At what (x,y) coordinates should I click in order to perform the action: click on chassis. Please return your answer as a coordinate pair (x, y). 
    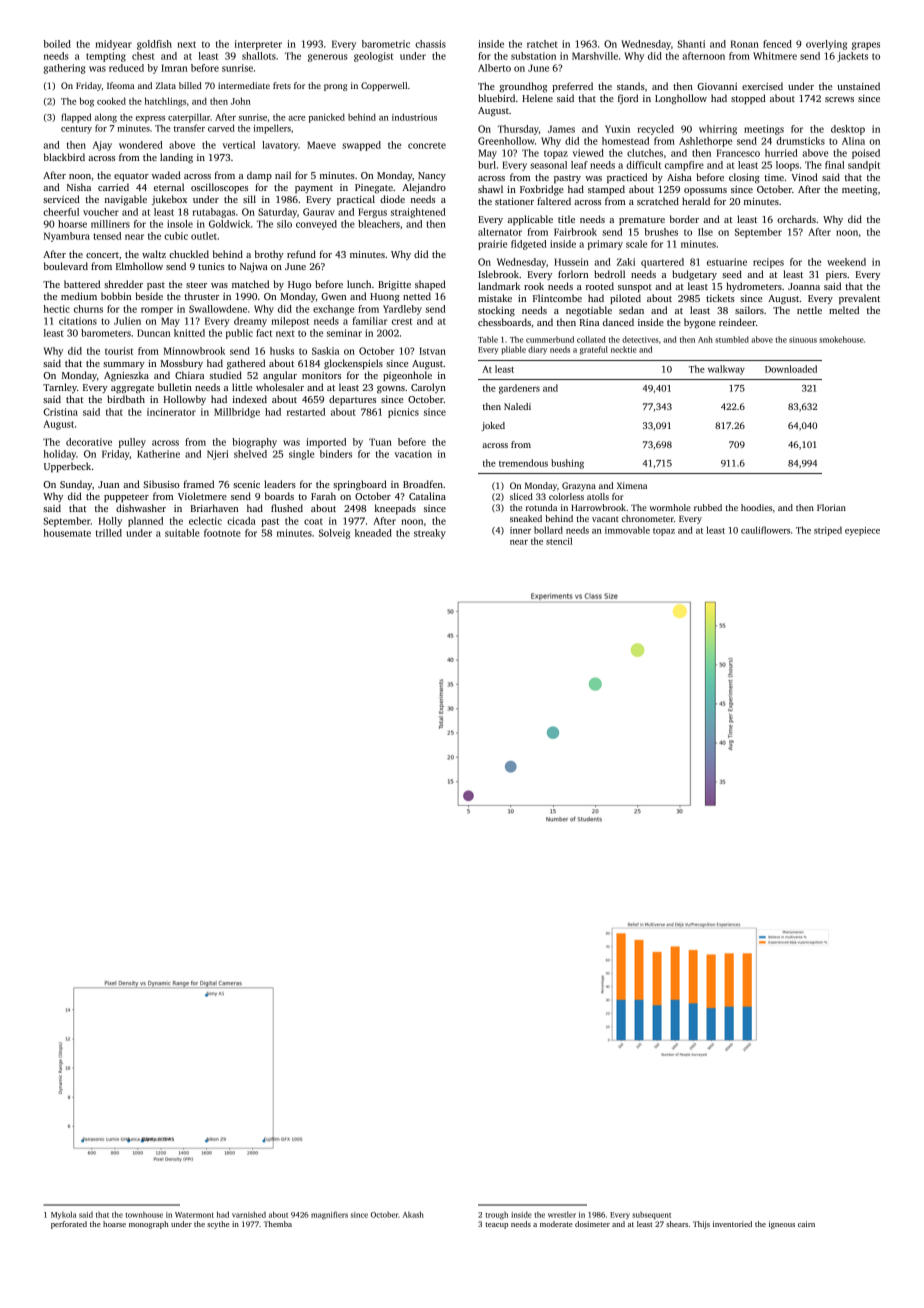
    Looking at the image, I should click on (430, 44).
